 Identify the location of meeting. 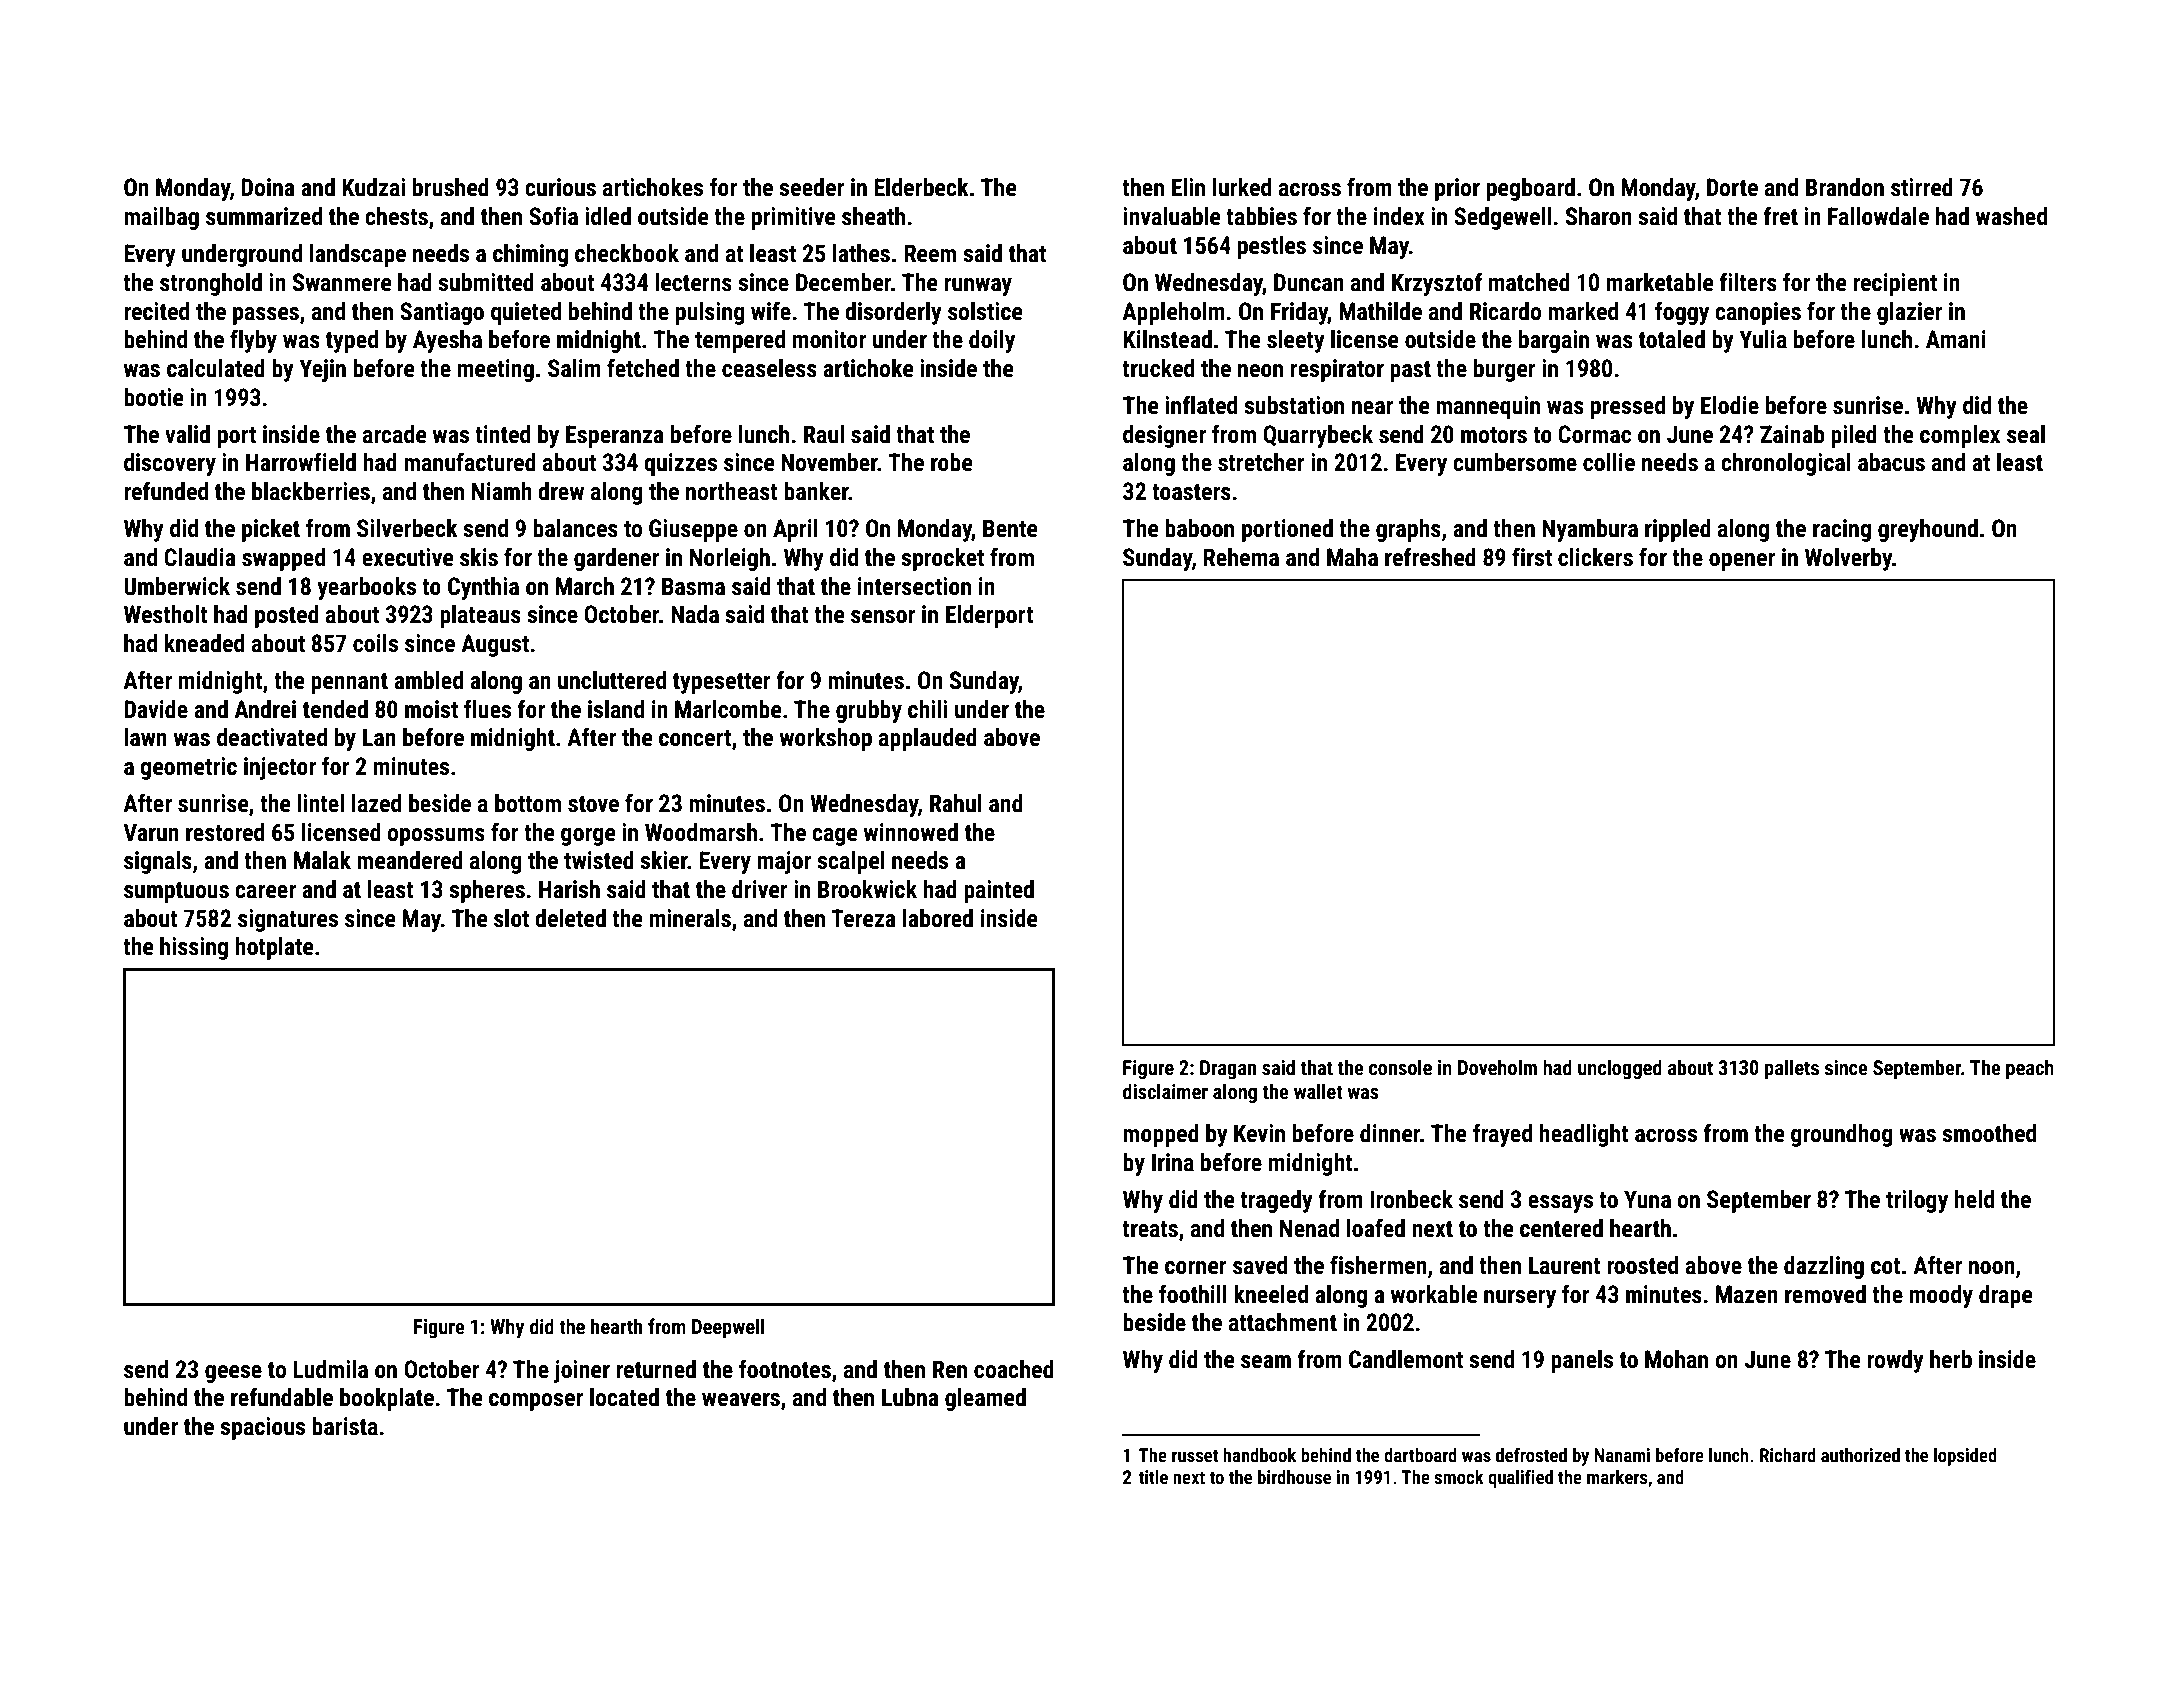
(496, 370).
